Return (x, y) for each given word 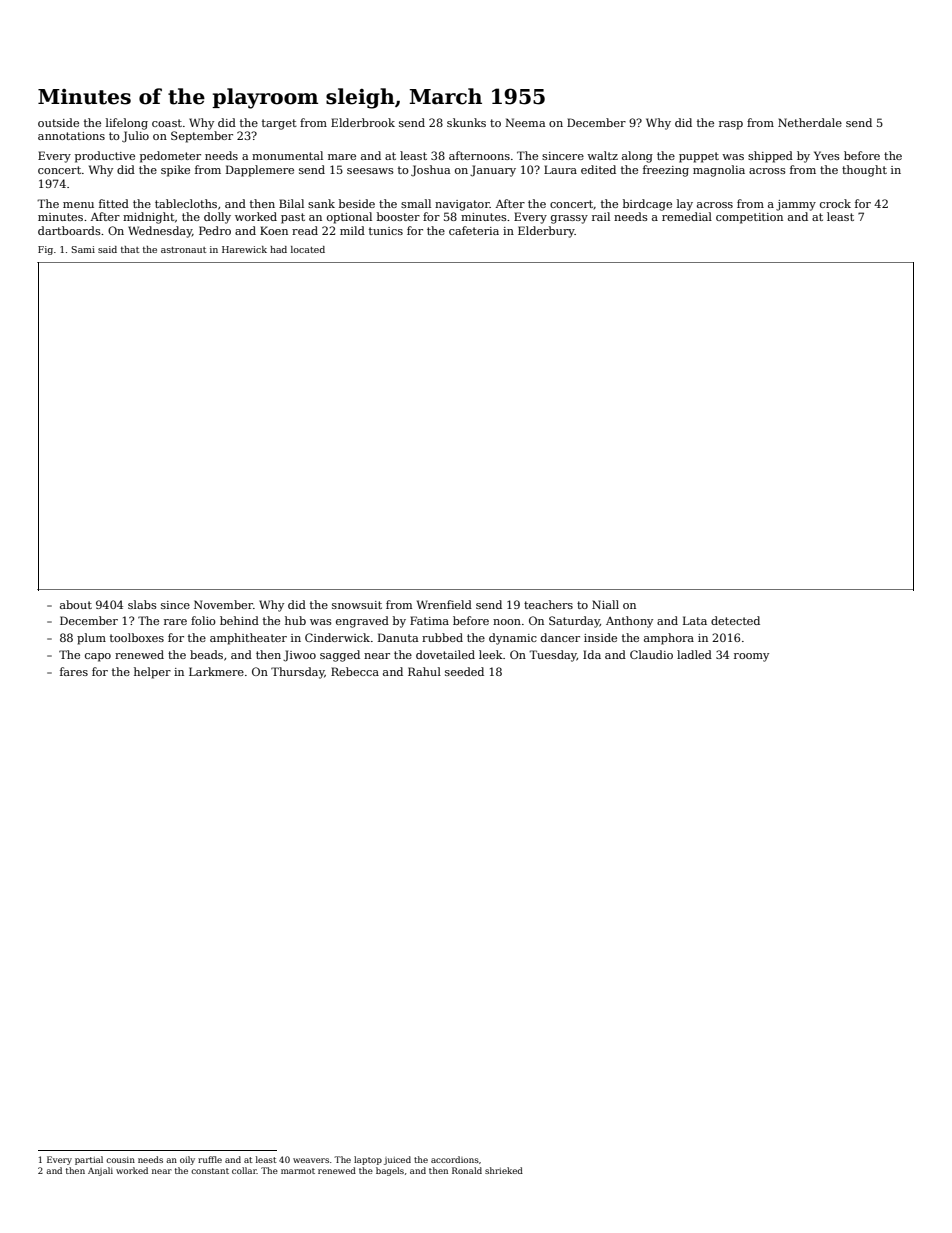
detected (735, 620)
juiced (397, 1160)
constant (210, 1171)
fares (74, 671)
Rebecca (355, 671)
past (293, 218)
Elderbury (546, 232)
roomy (751, 657)
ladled (694, 654)
